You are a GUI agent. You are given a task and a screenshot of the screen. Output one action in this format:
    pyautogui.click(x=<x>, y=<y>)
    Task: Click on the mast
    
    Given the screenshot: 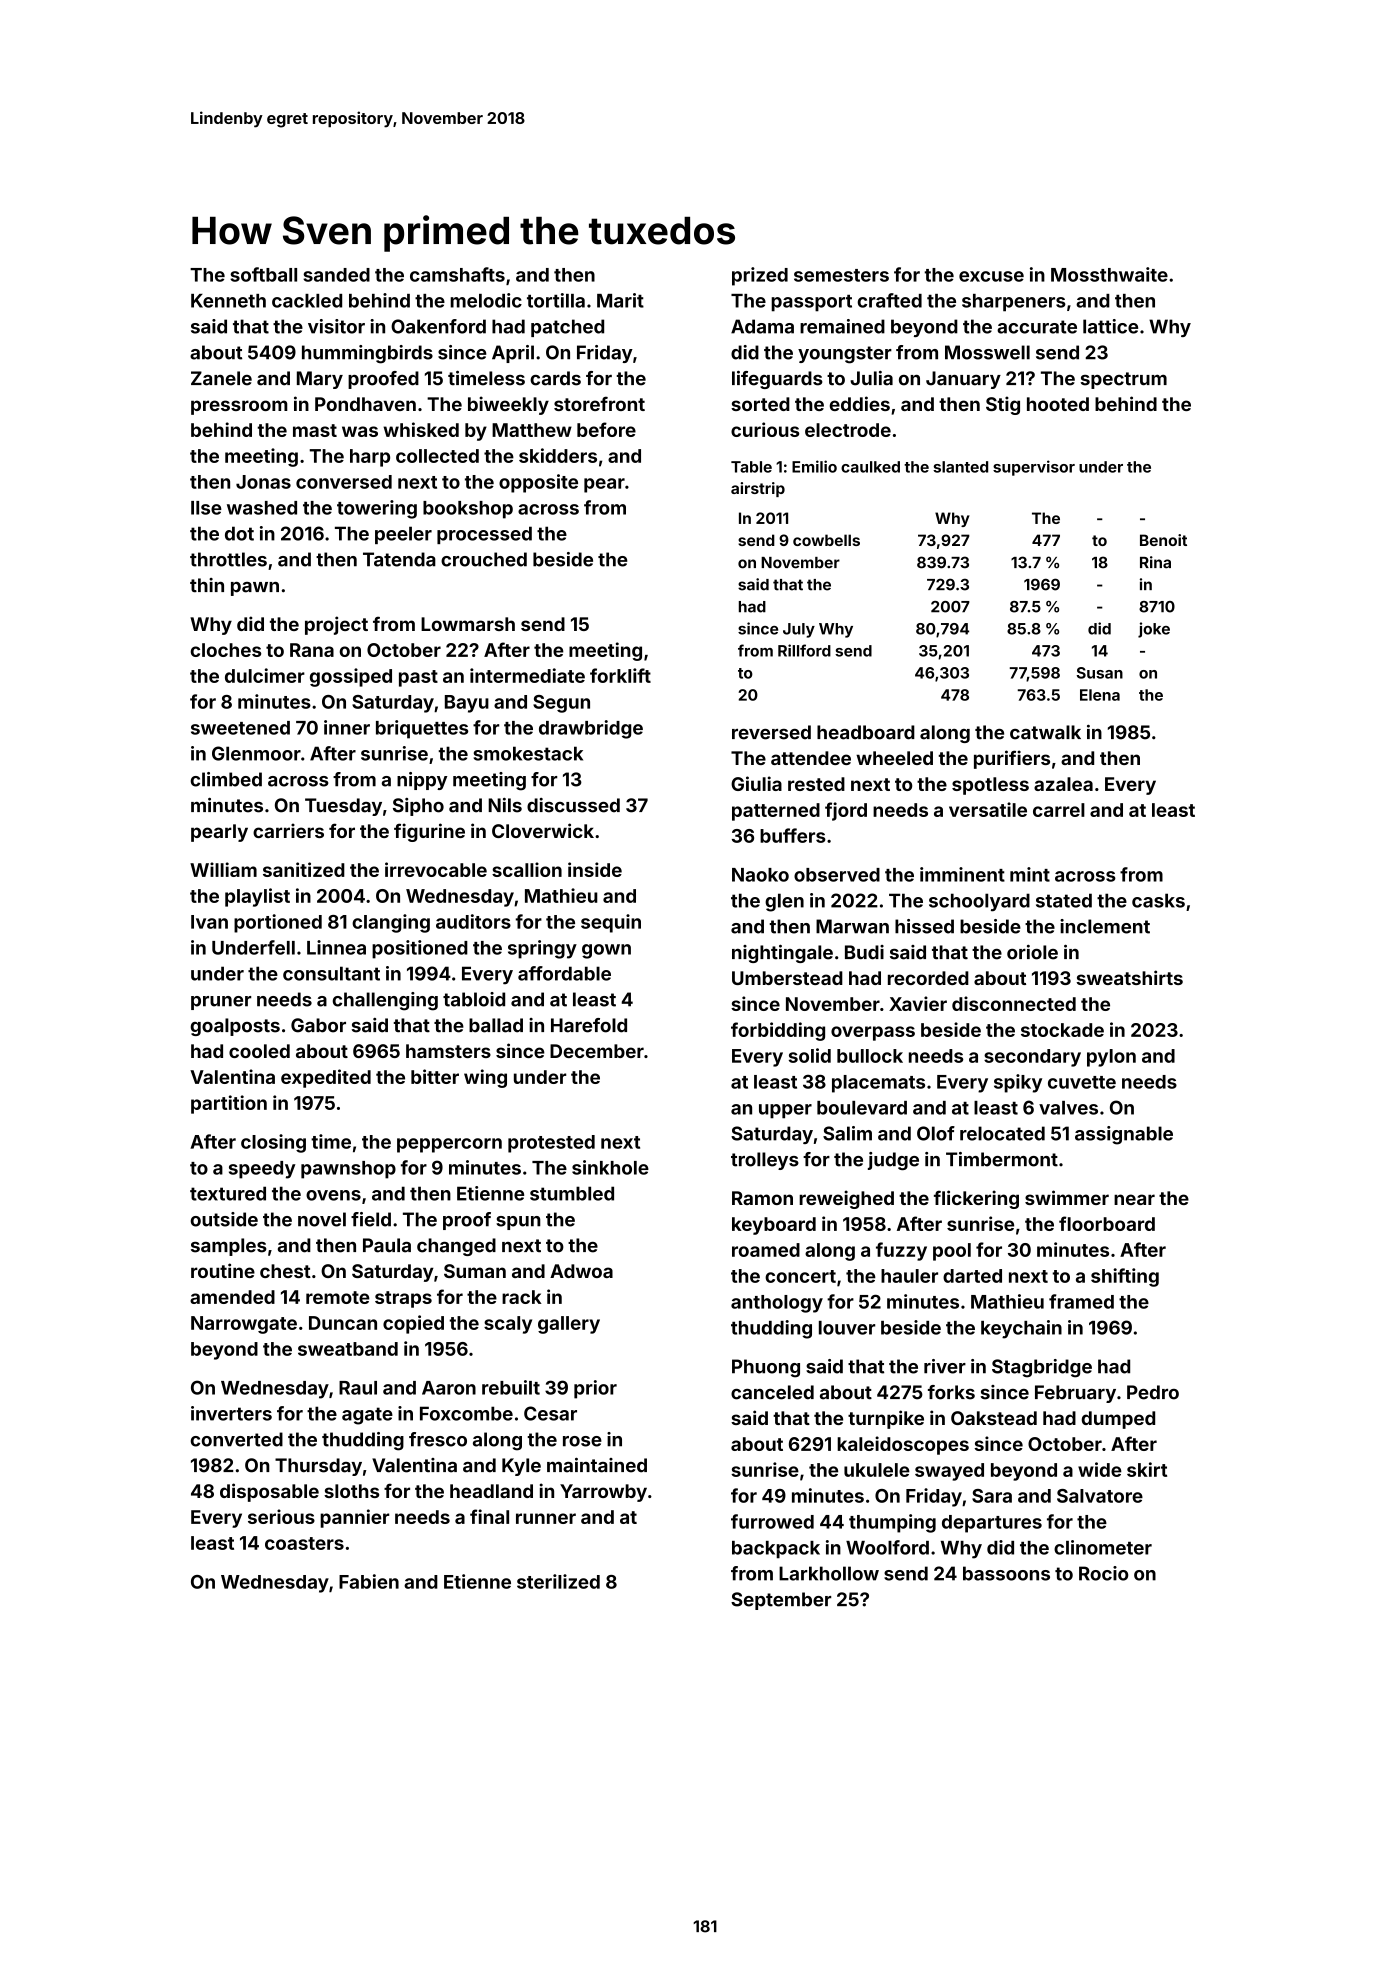 What is the action you would take?
    pyautogui.click(x=315, y=430)
